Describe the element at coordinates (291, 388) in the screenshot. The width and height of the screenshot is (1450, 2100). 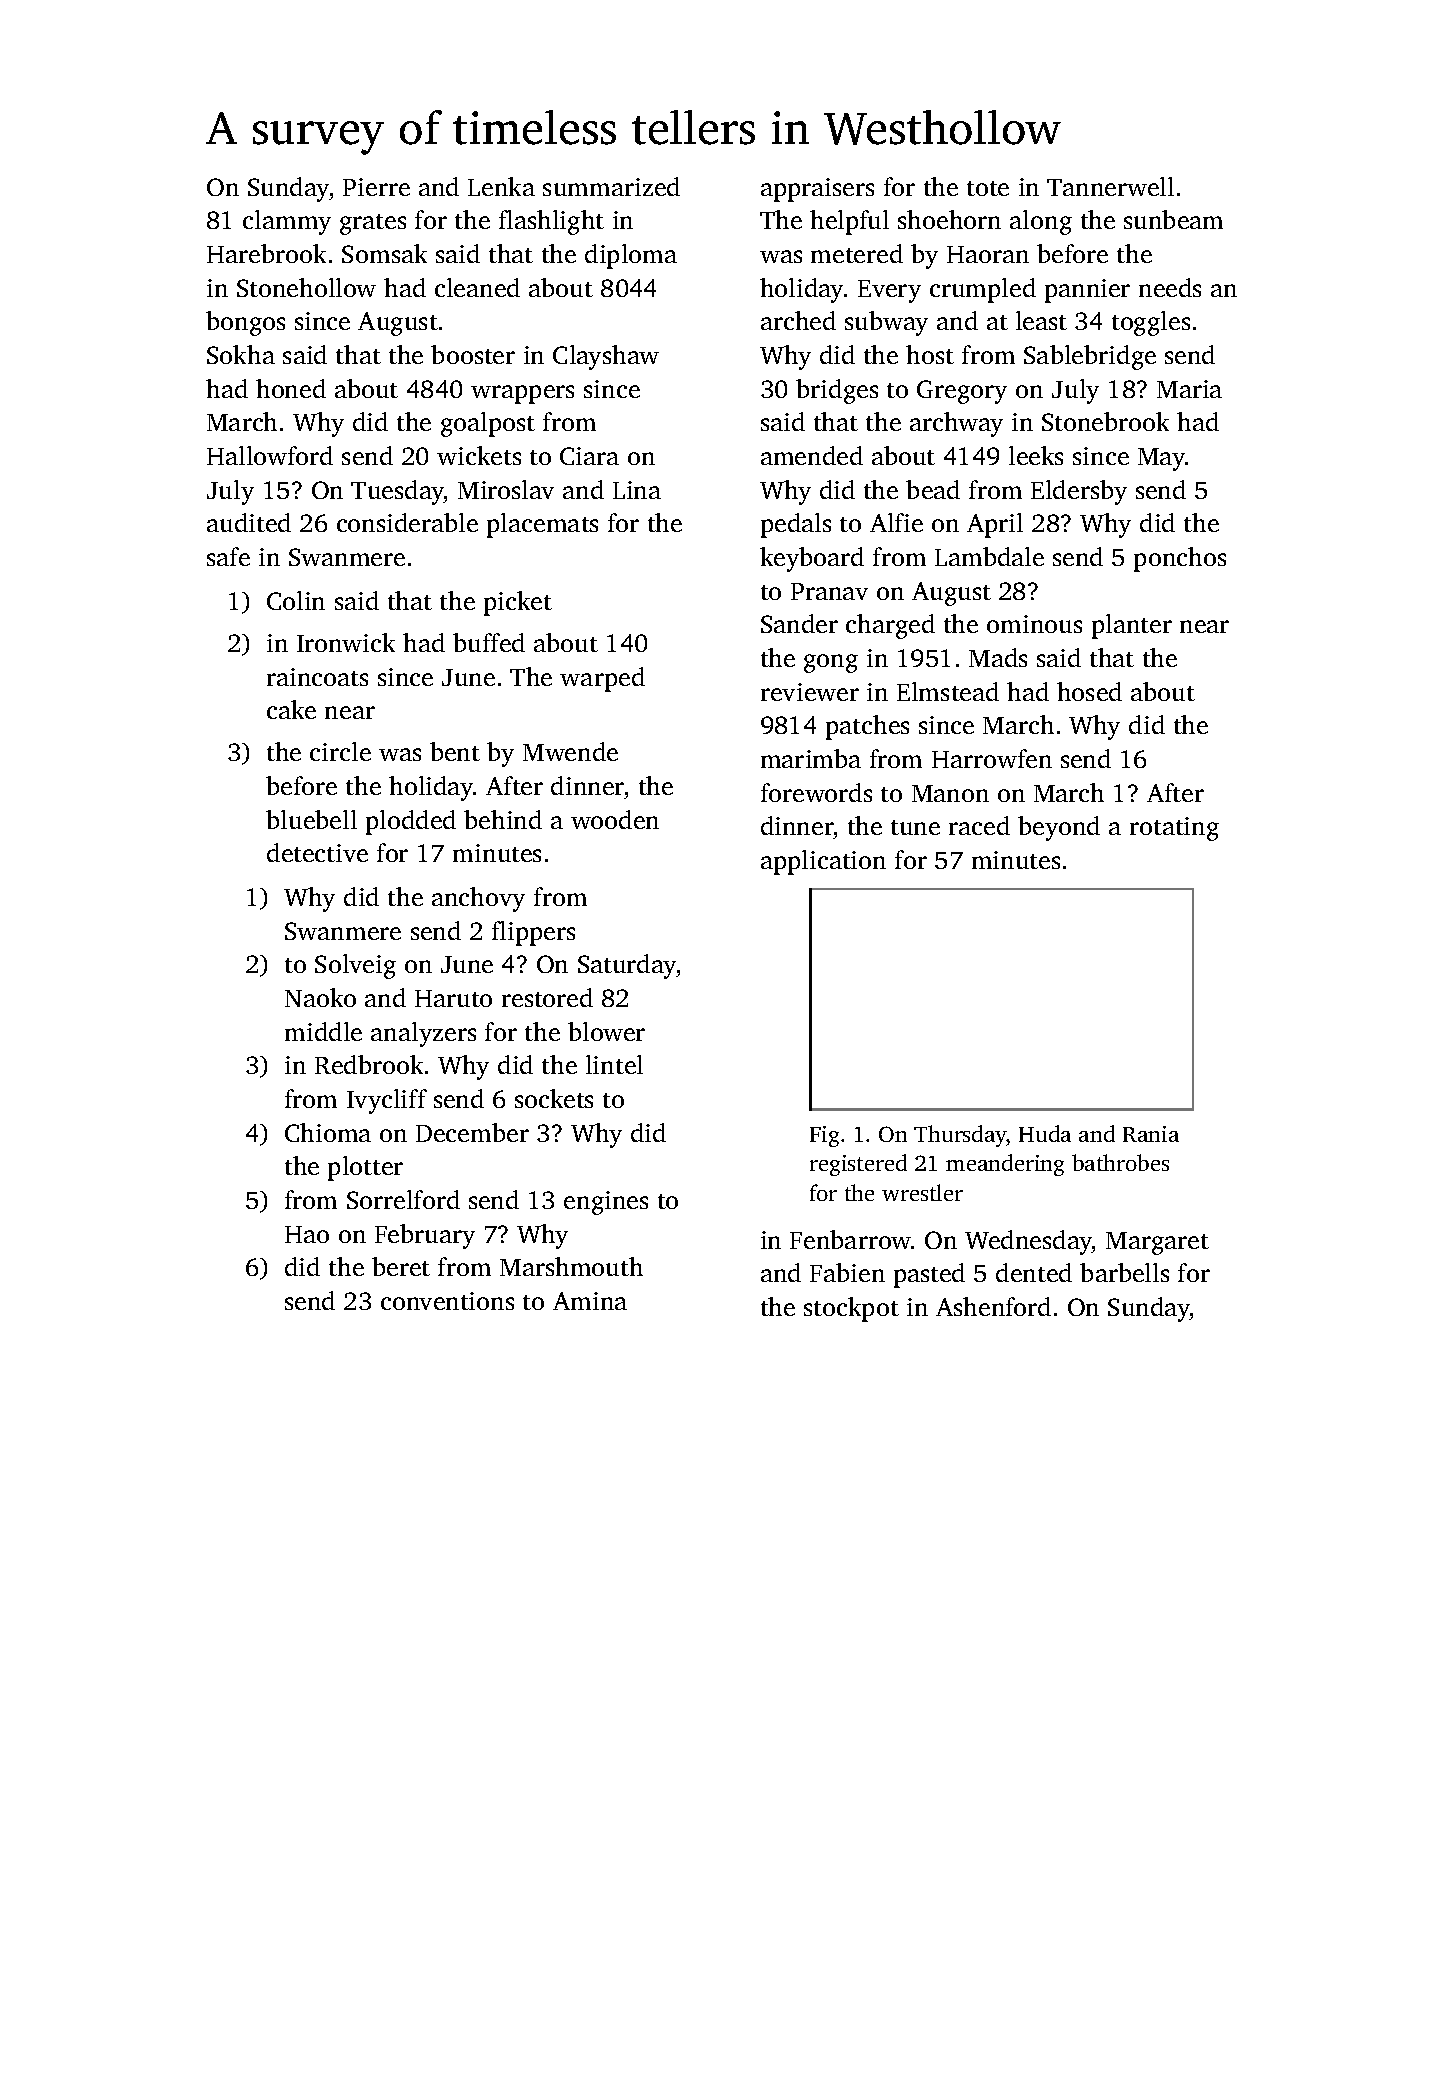
I see `honed` at that location.
